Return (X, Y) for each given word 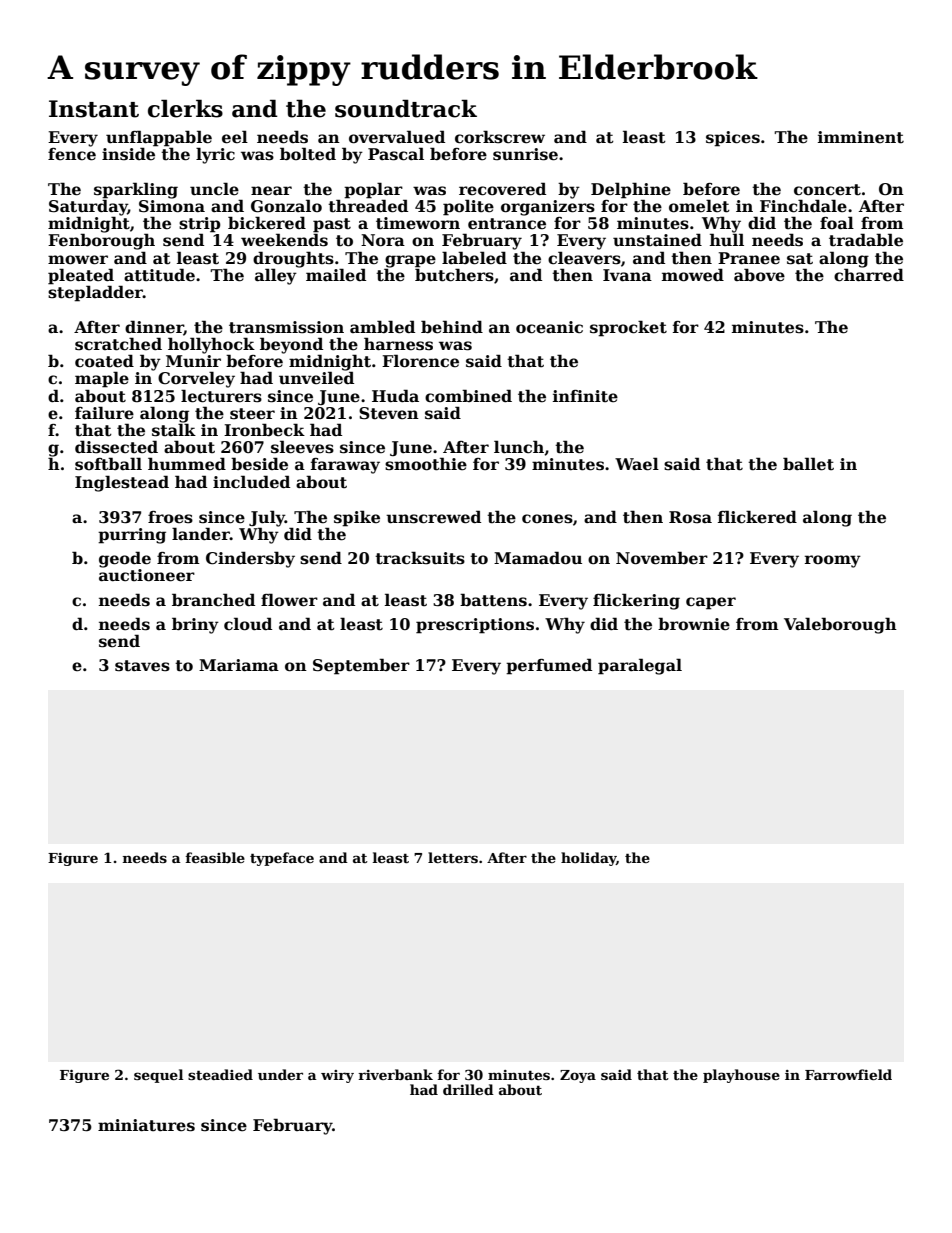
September (361, 666)
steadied (220, 1074)
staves (142, 666)
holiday (588, 859)
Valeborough (840, 625)
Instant (94, 109)
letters (453, 857)
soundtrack (406, 108)
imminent (861, 137)
